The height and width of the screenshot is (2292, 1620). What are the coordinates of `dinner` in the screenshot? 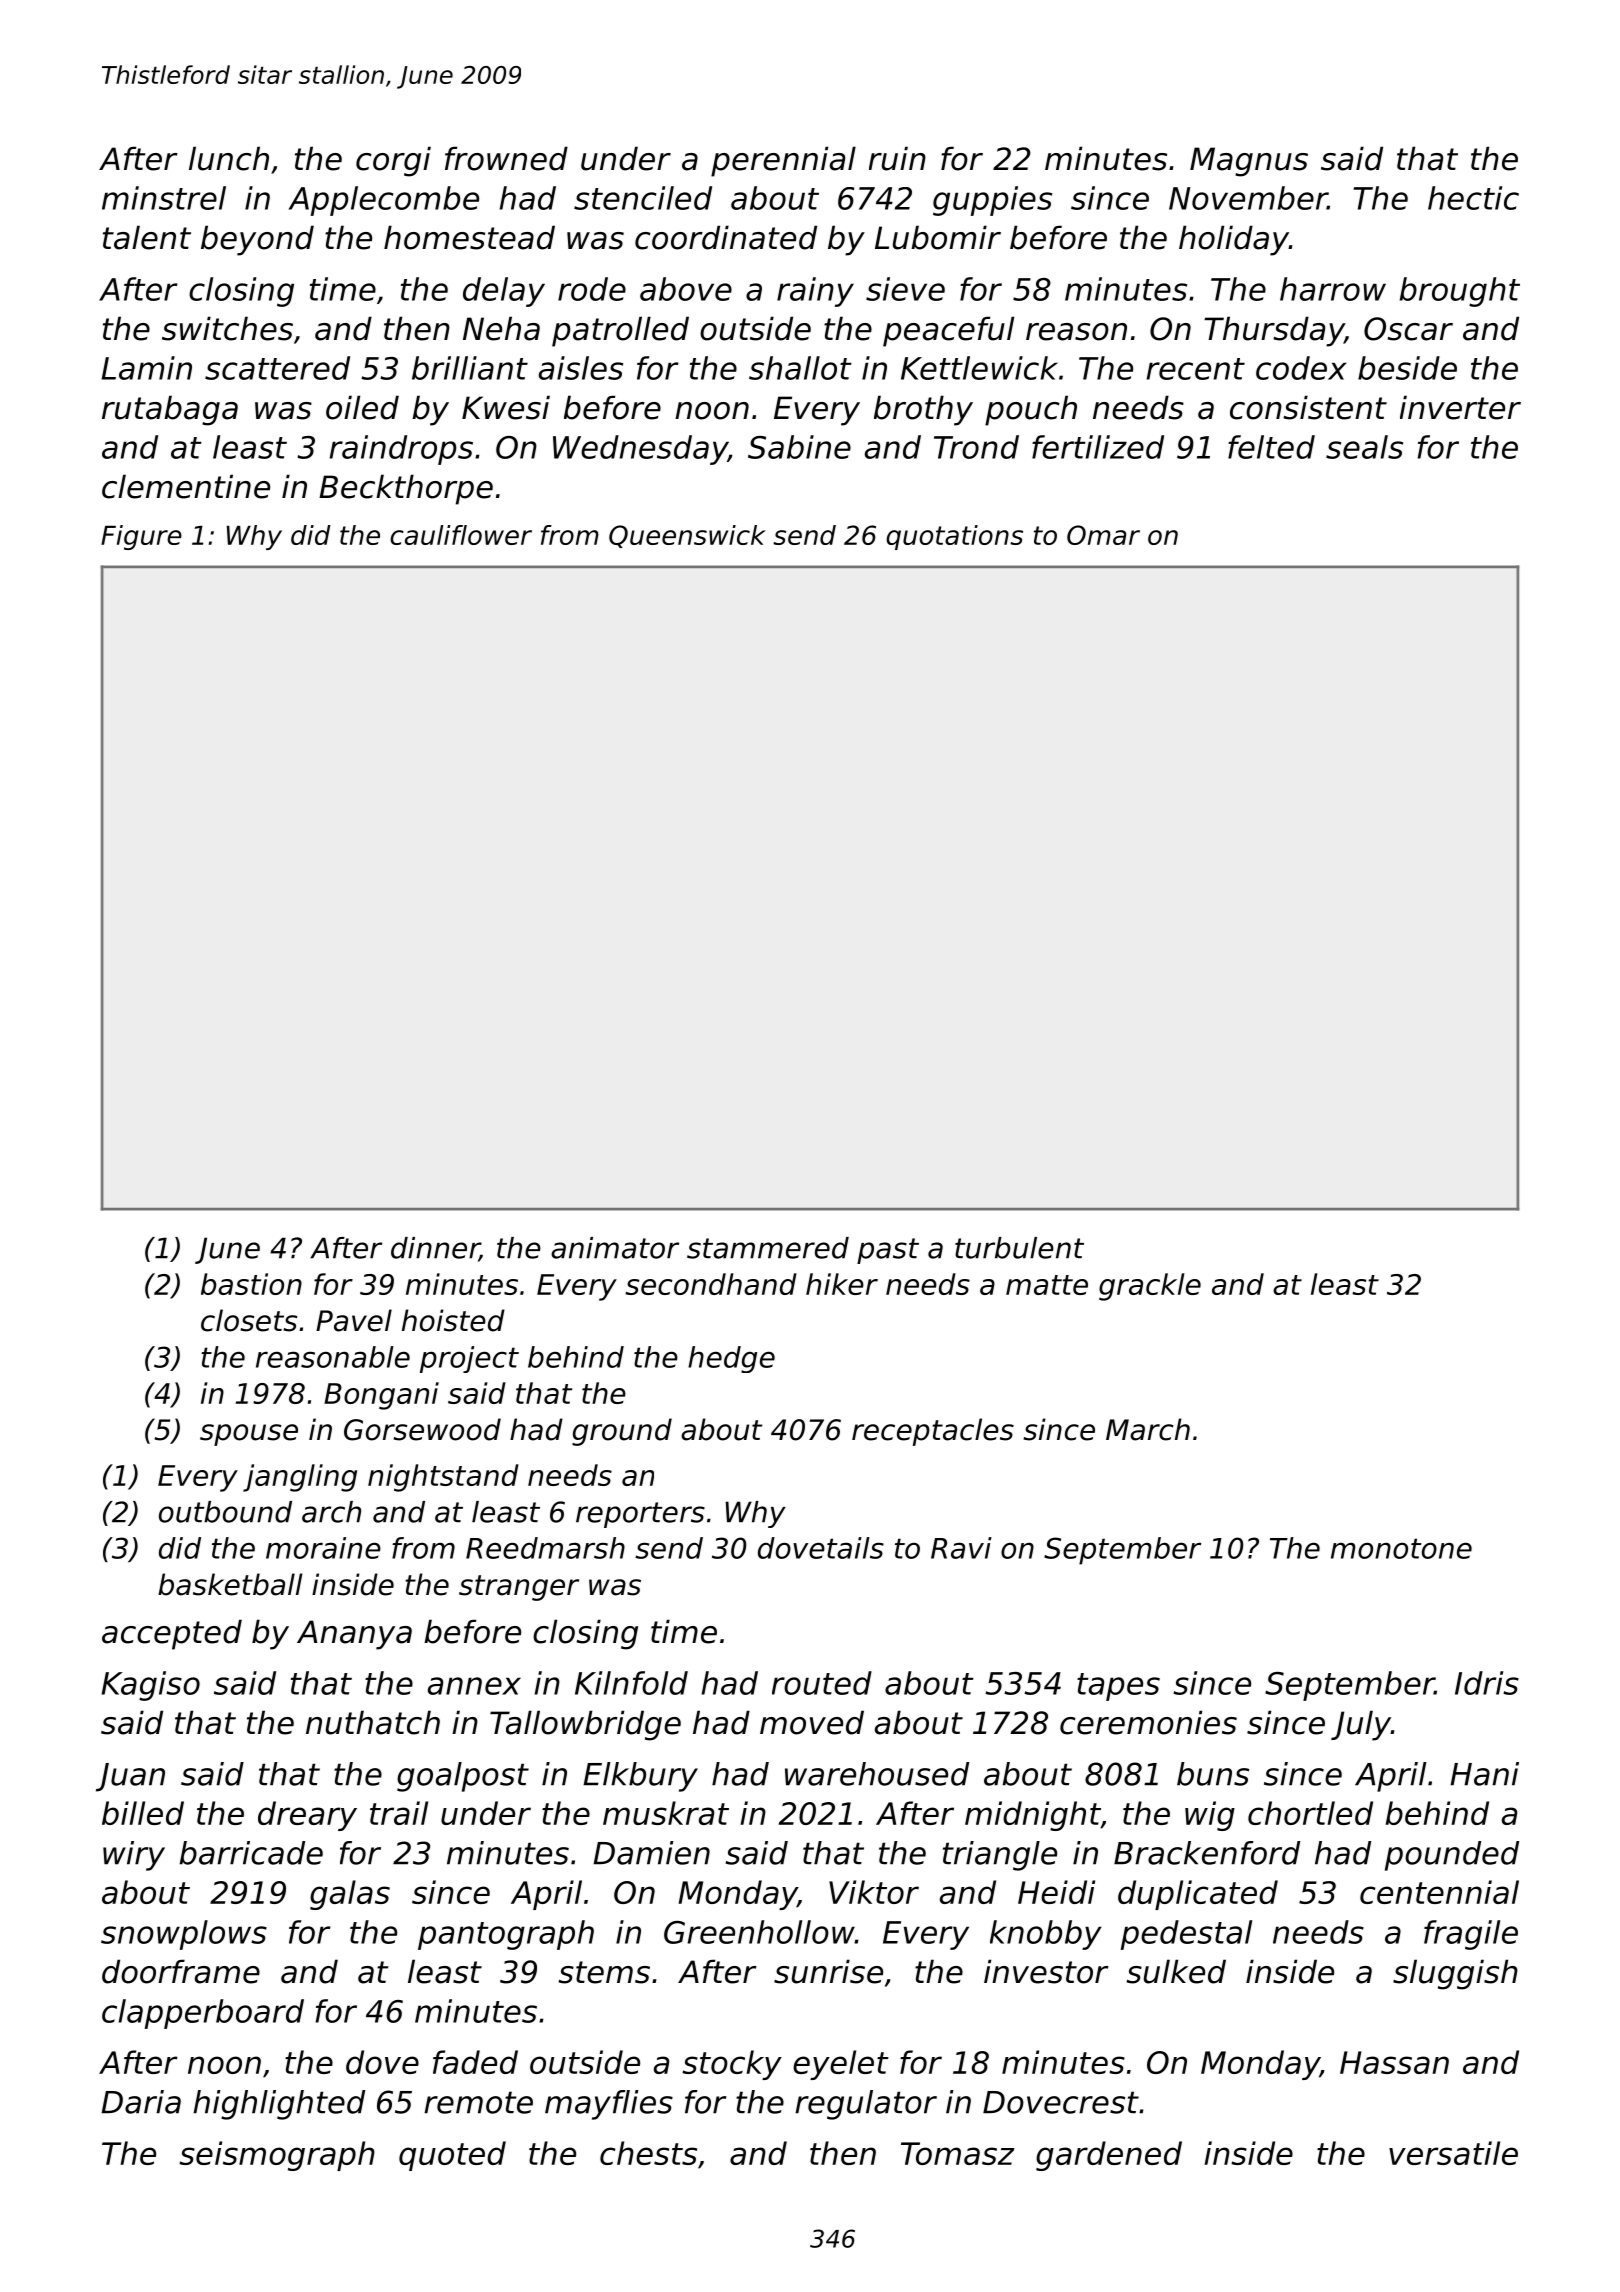 It's located at (435, 1249).
